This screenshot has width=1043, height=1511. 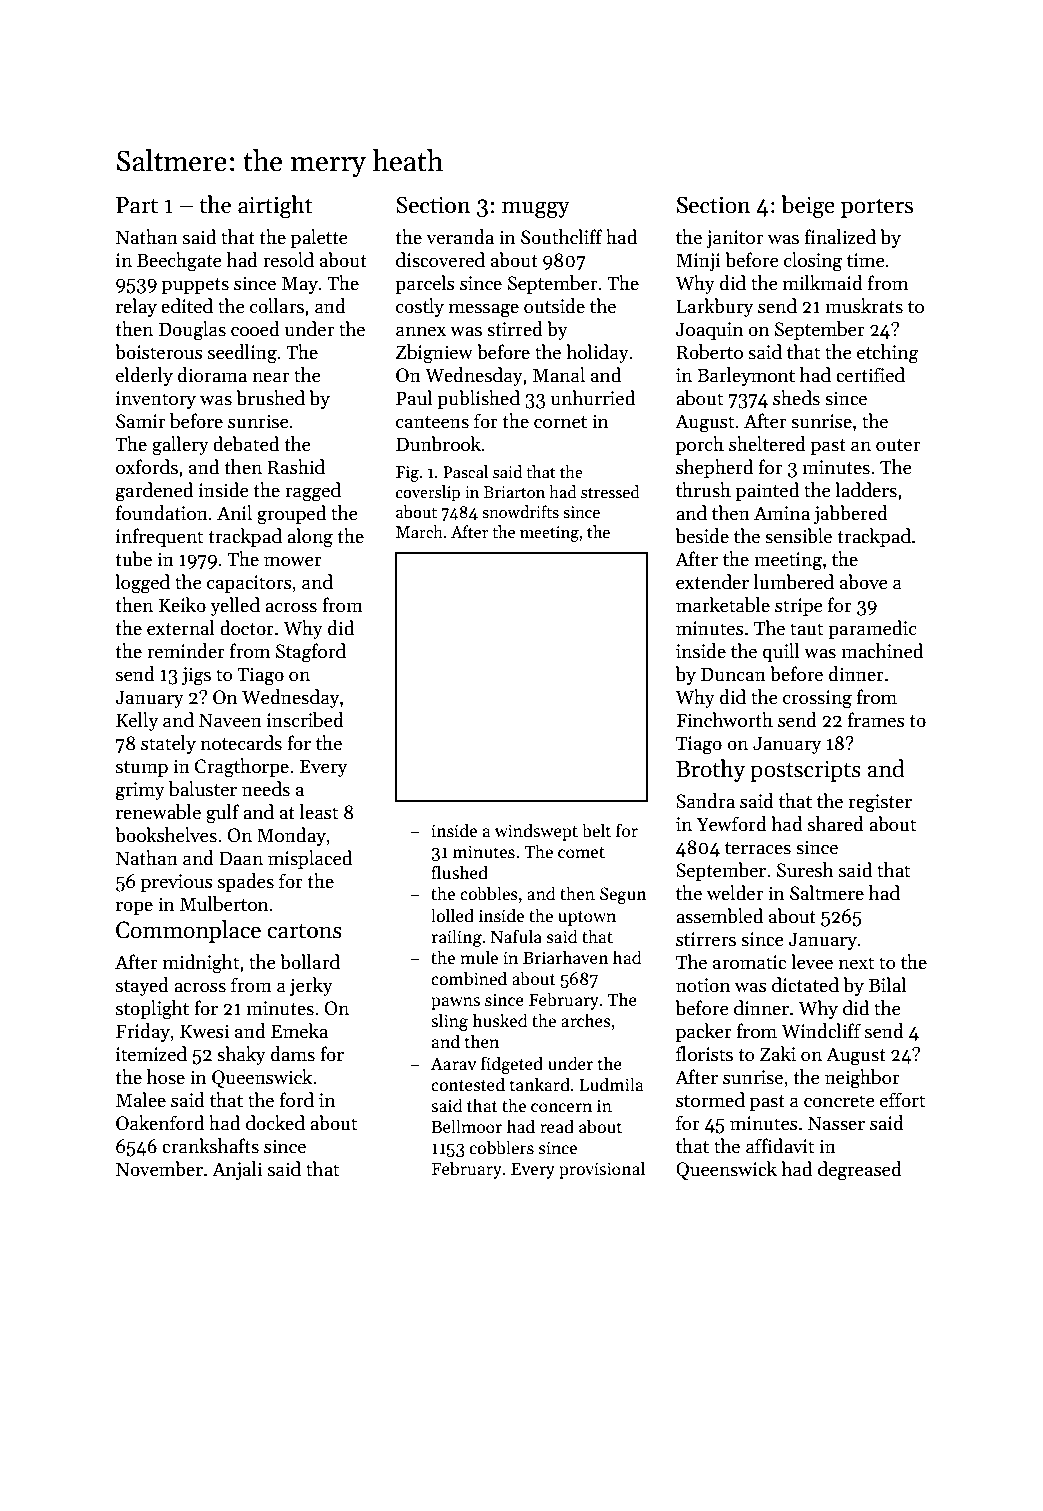 I want to click on shared, so click(x=836, y=824).
